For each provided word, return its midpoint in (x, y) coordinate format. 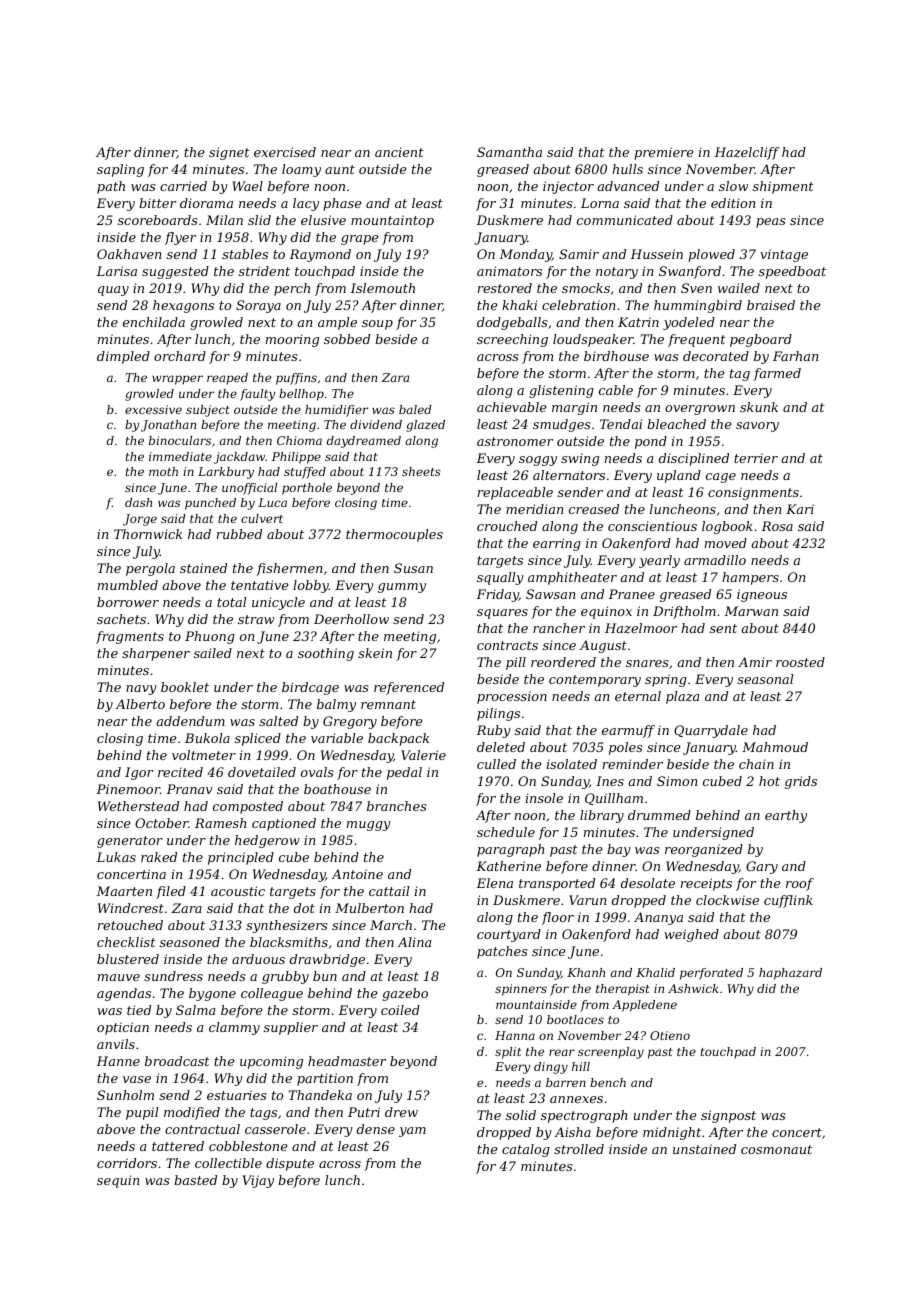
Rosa (777, 526)
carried (183, 186)
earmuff (628, 731)
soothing (326, 654)
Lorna (600, 203)
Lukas (116, 857)
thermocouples (394, 535)
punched (210, 504)
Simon (677, 781)
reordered (563, 662)
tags (263, 1114)
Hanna (515, 1035)
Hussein (656, 254)
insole (544, 798)
